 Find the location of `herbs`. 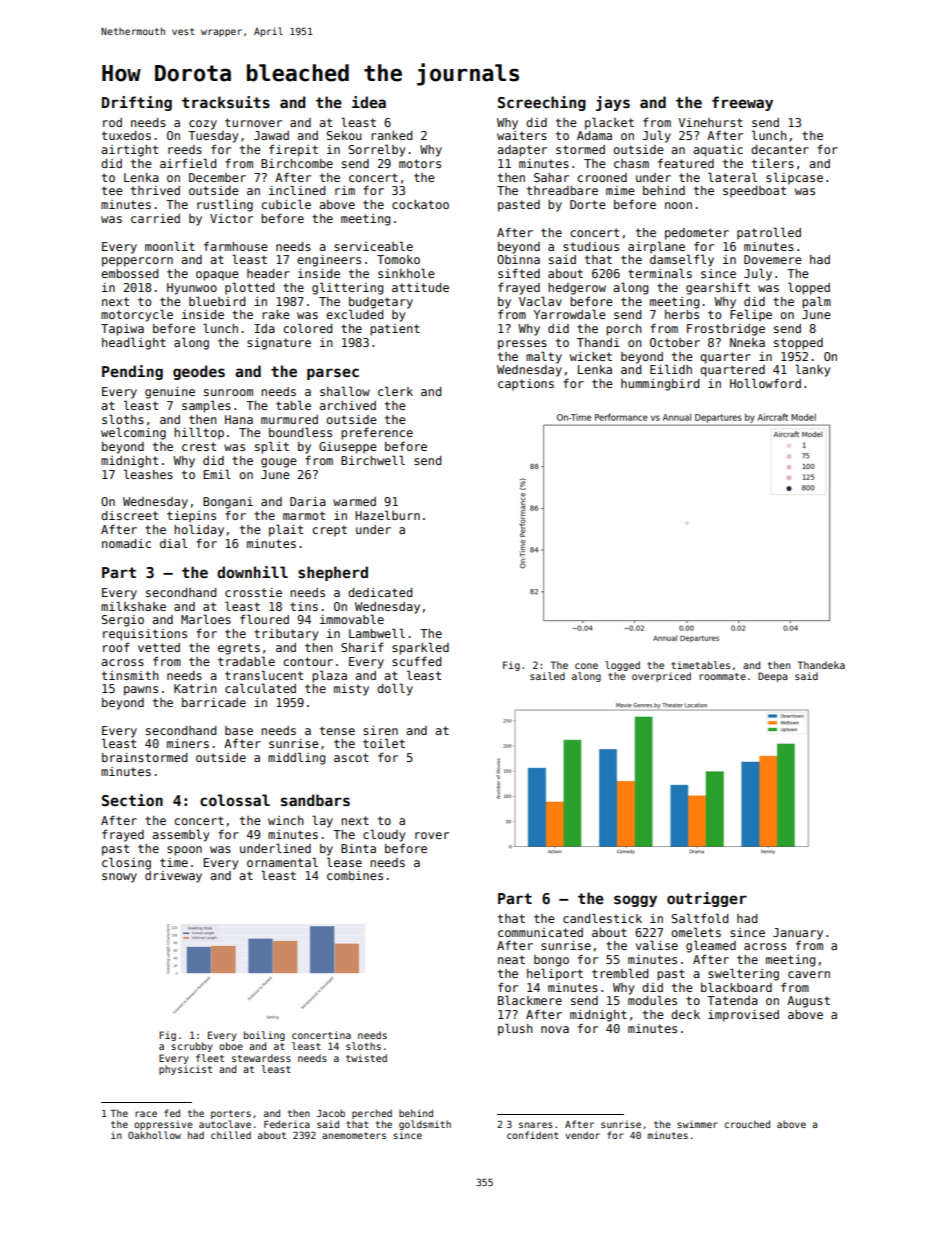

herbs is located at coordinates (682, 314).
